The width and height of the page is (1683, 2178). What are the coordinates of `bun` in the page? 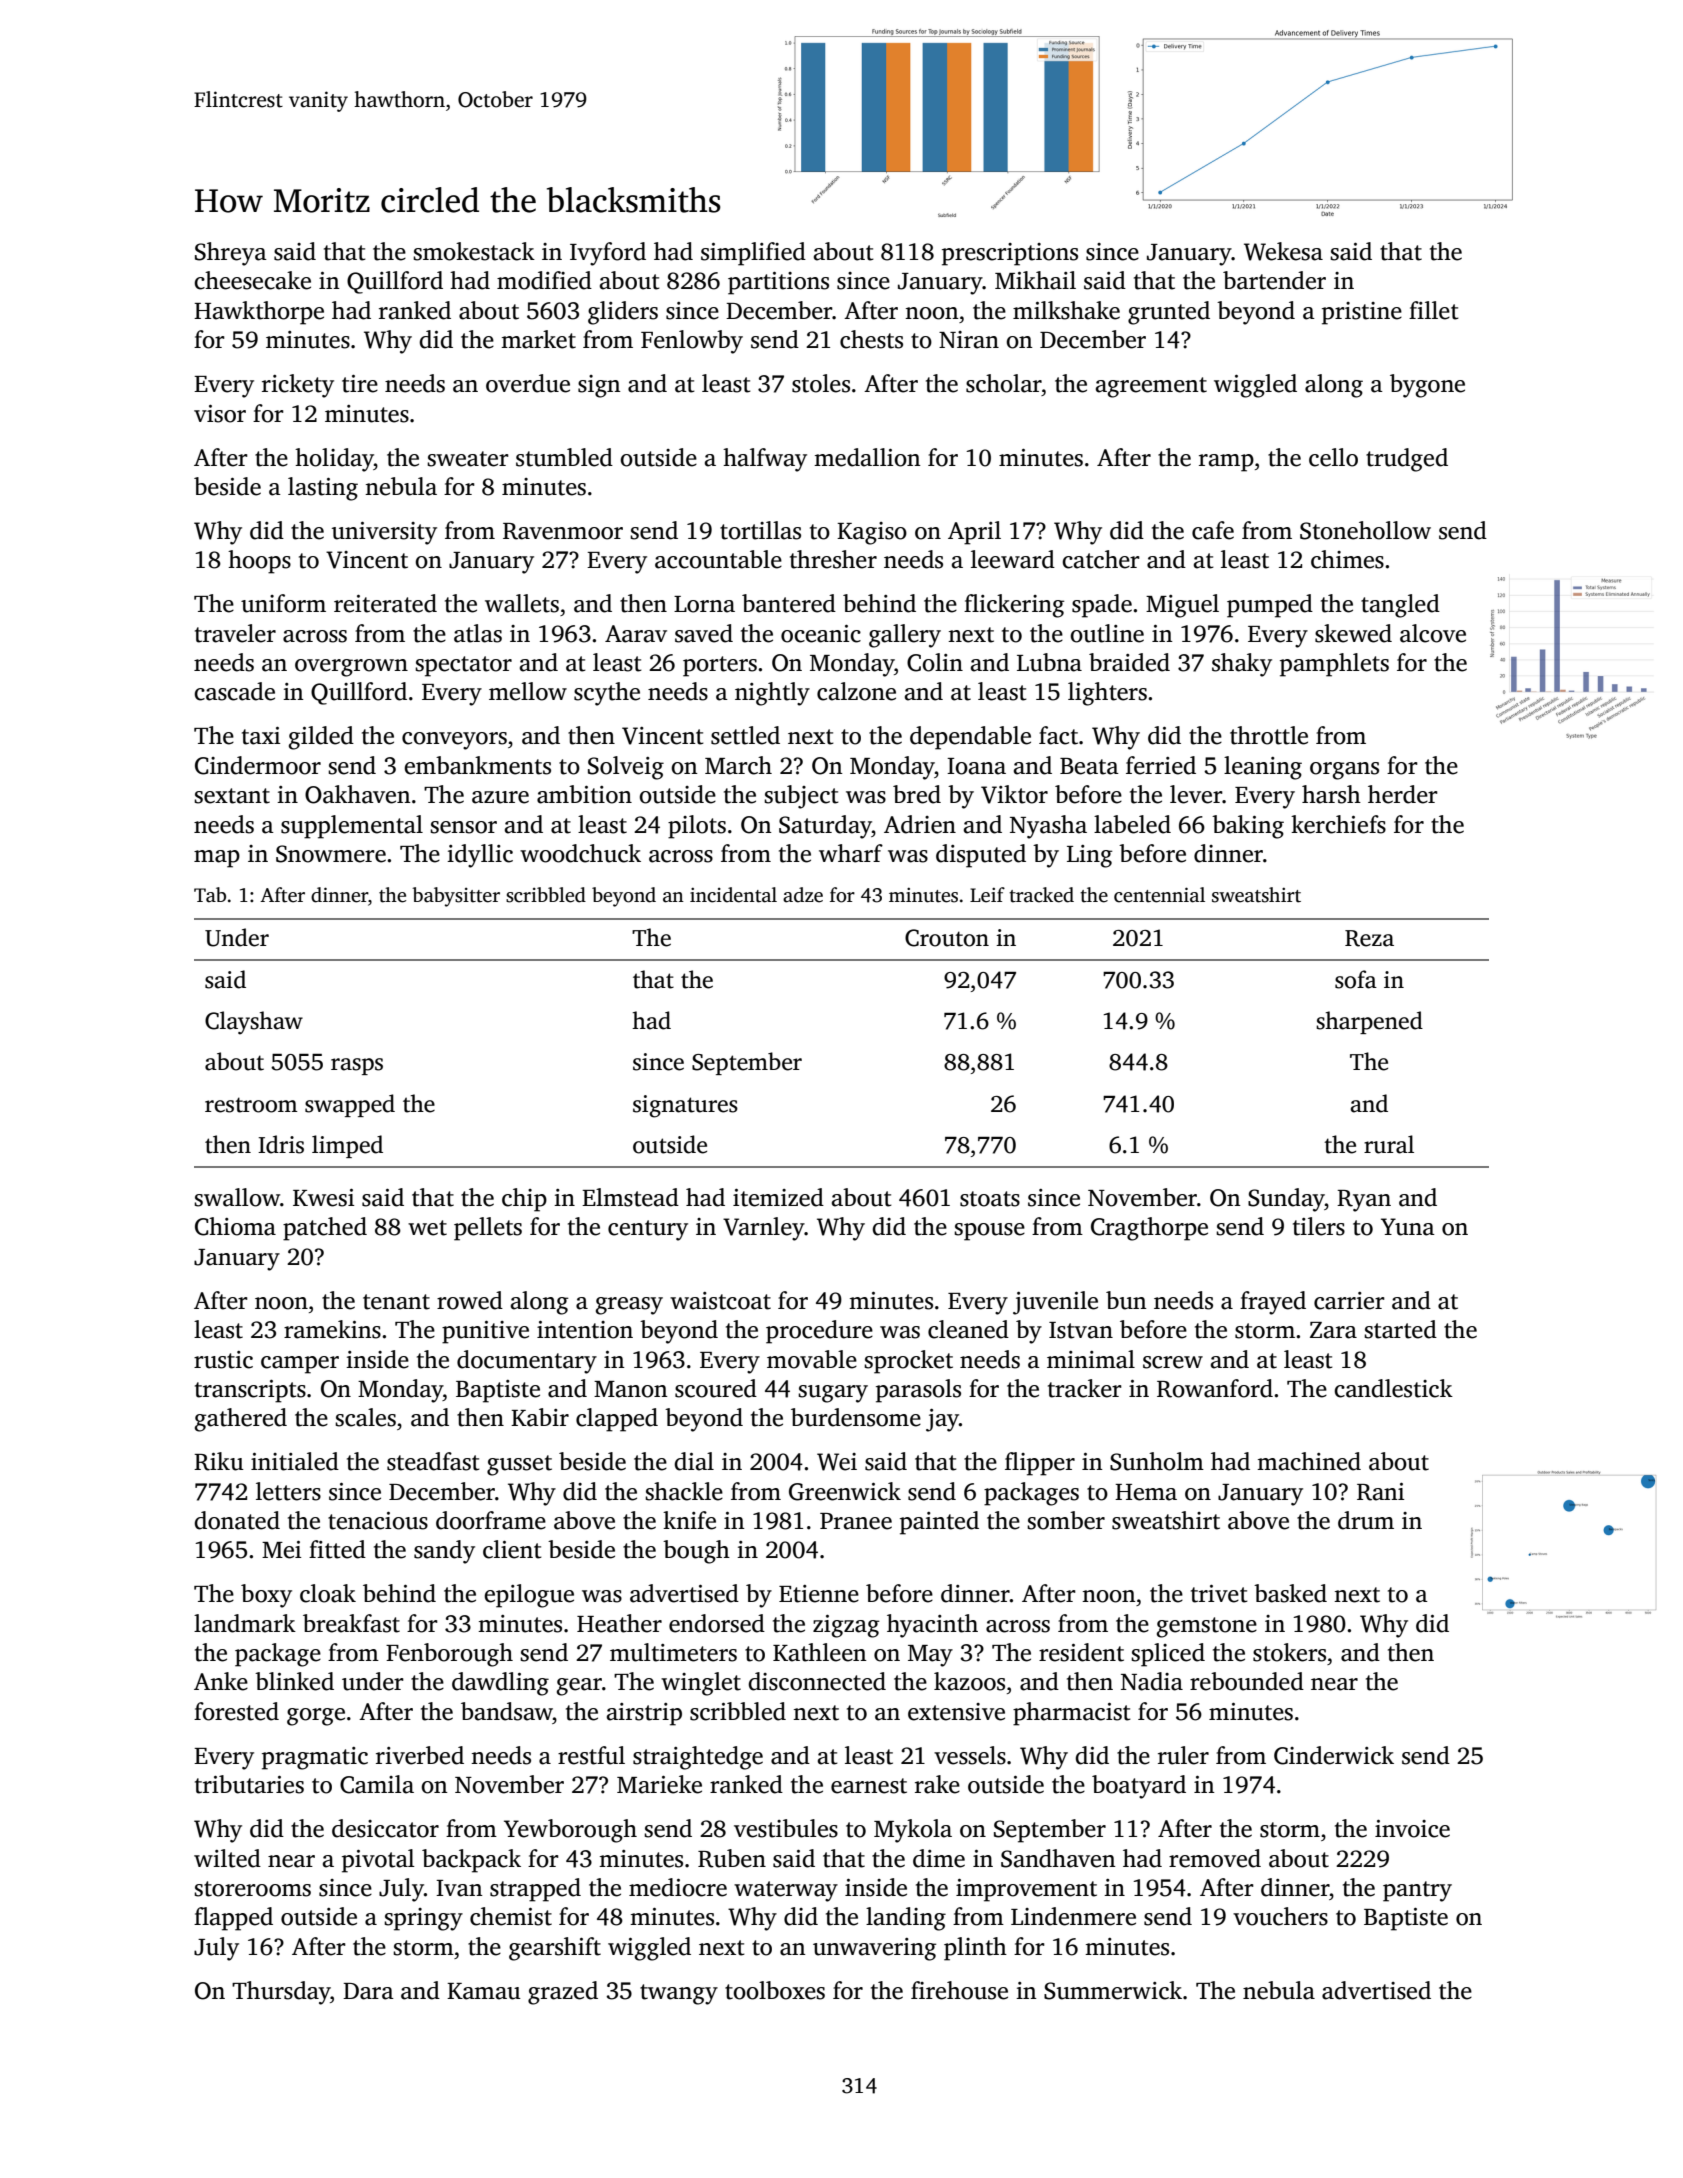 It's located at (1126, 1300).
